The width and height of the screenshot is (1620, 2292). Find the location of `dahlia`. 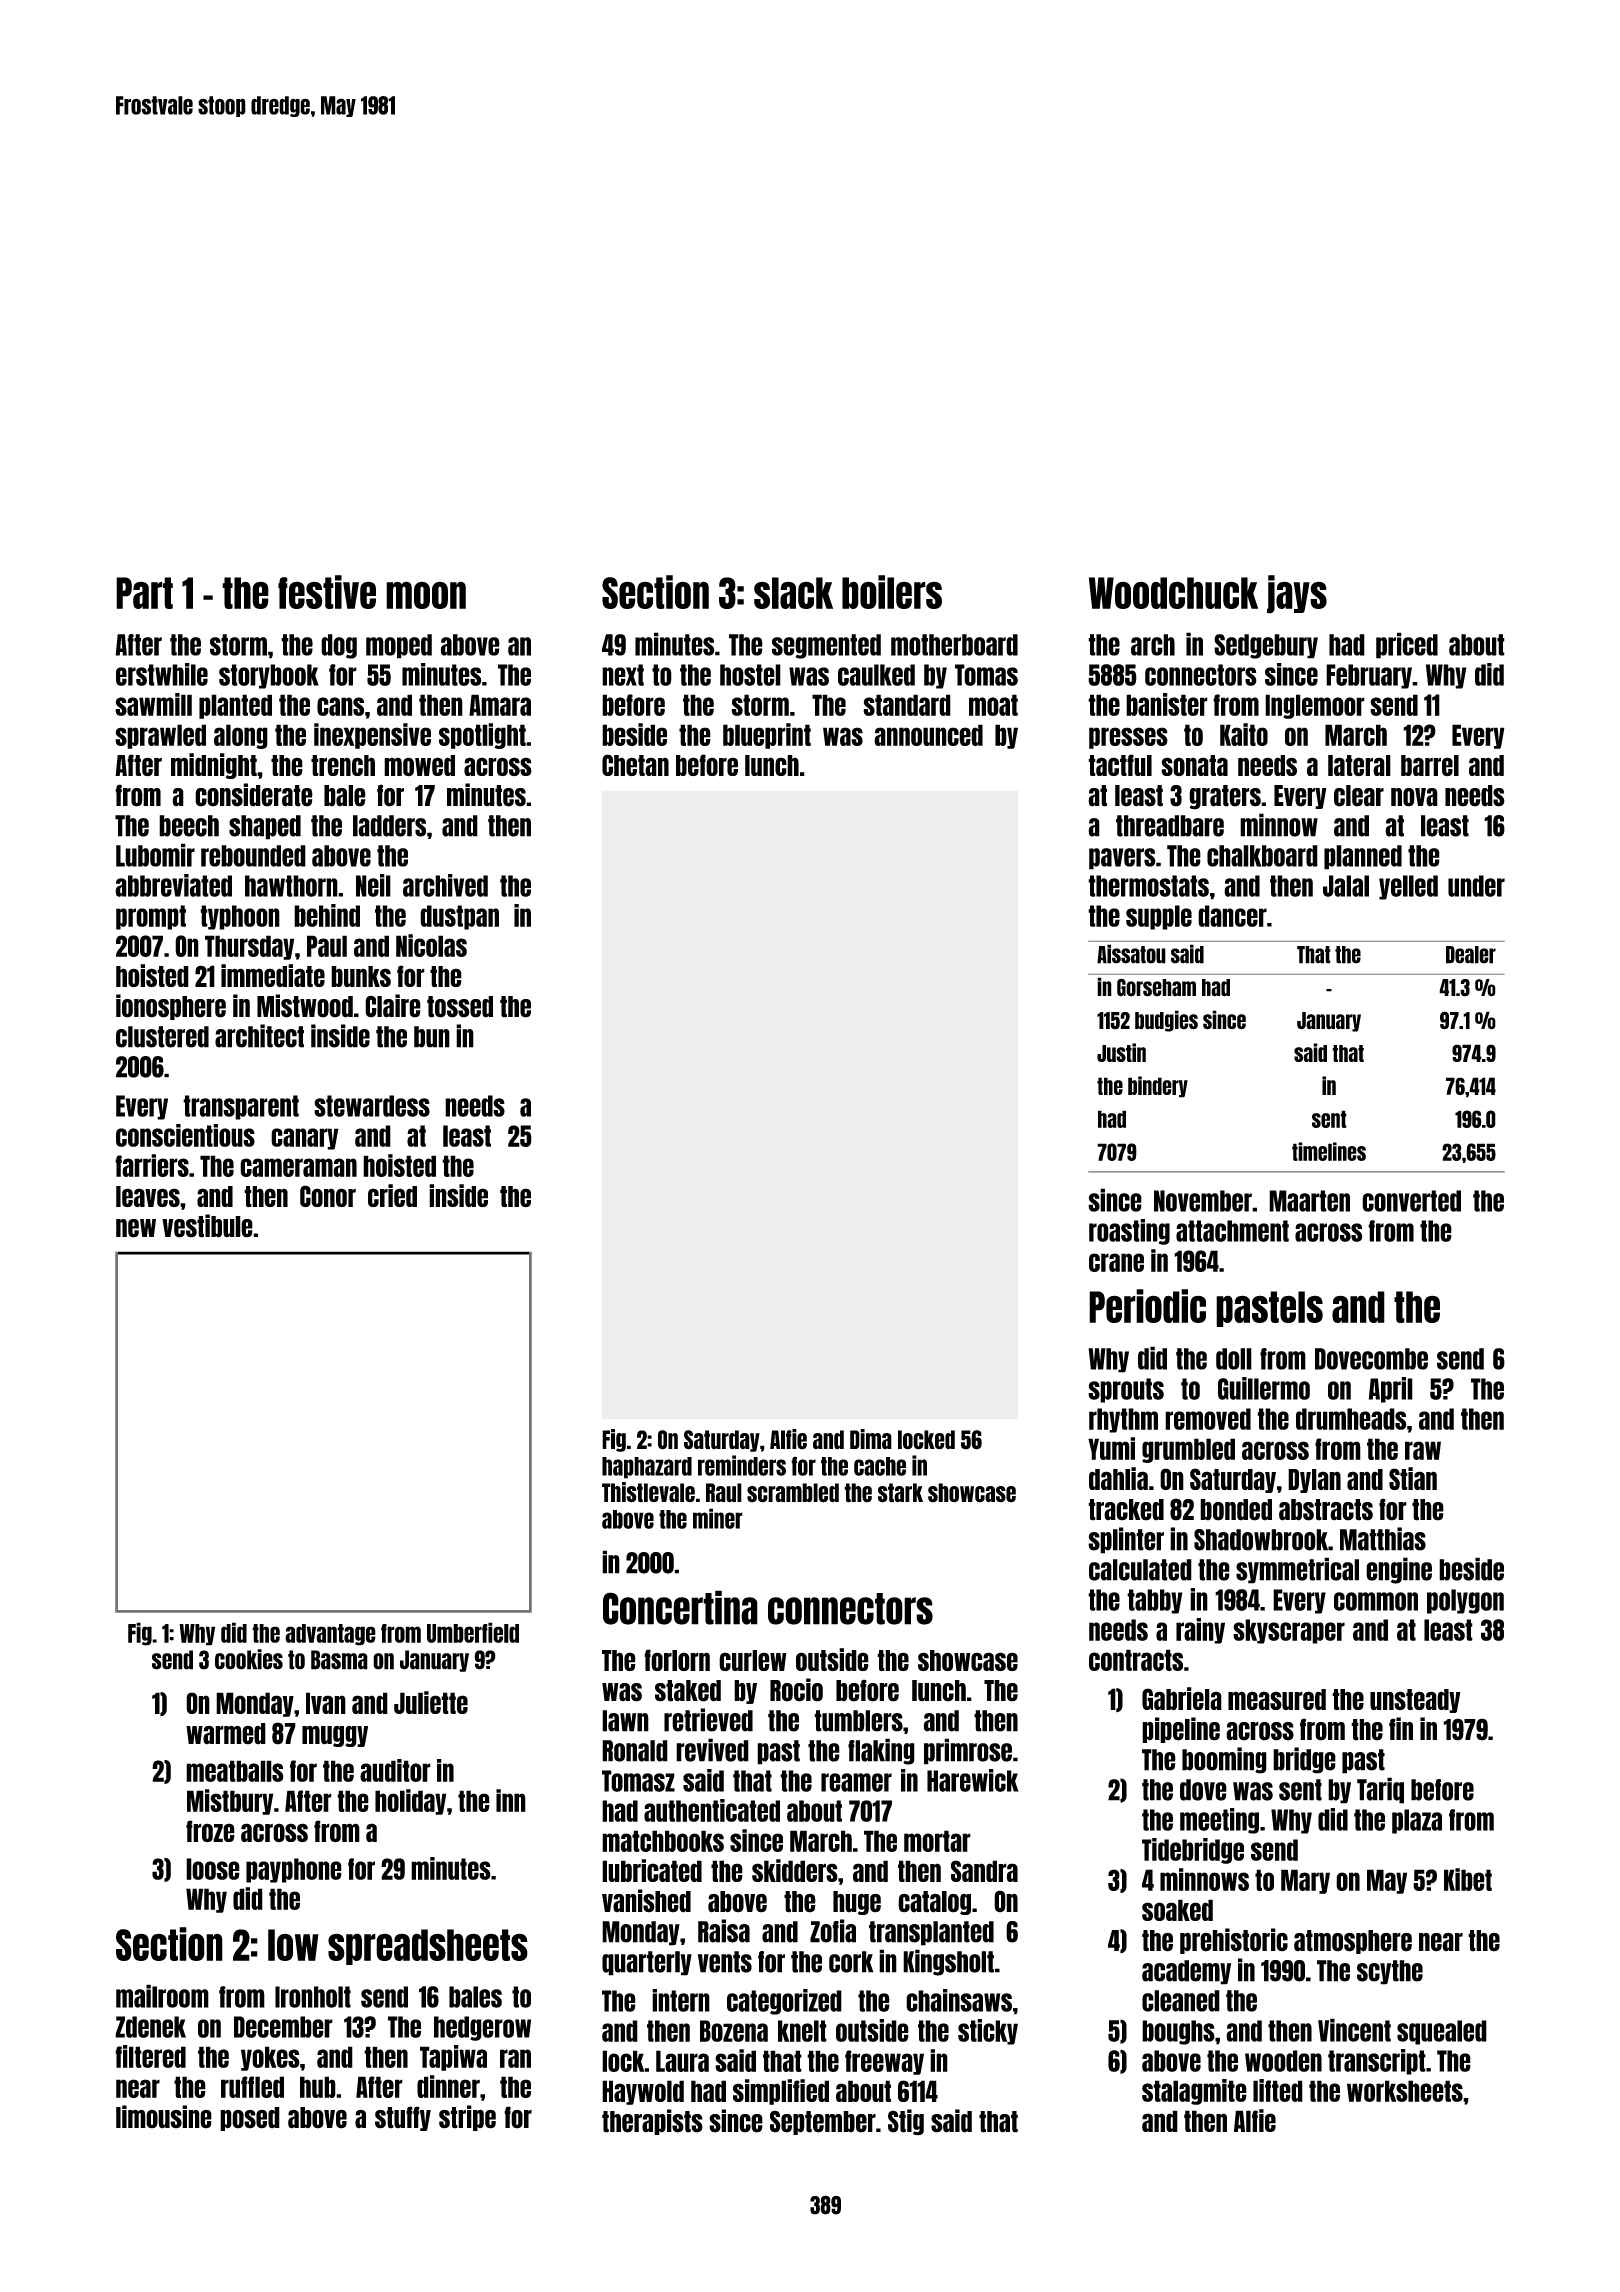

dahlia is located at coordinates (1118, 1478).
